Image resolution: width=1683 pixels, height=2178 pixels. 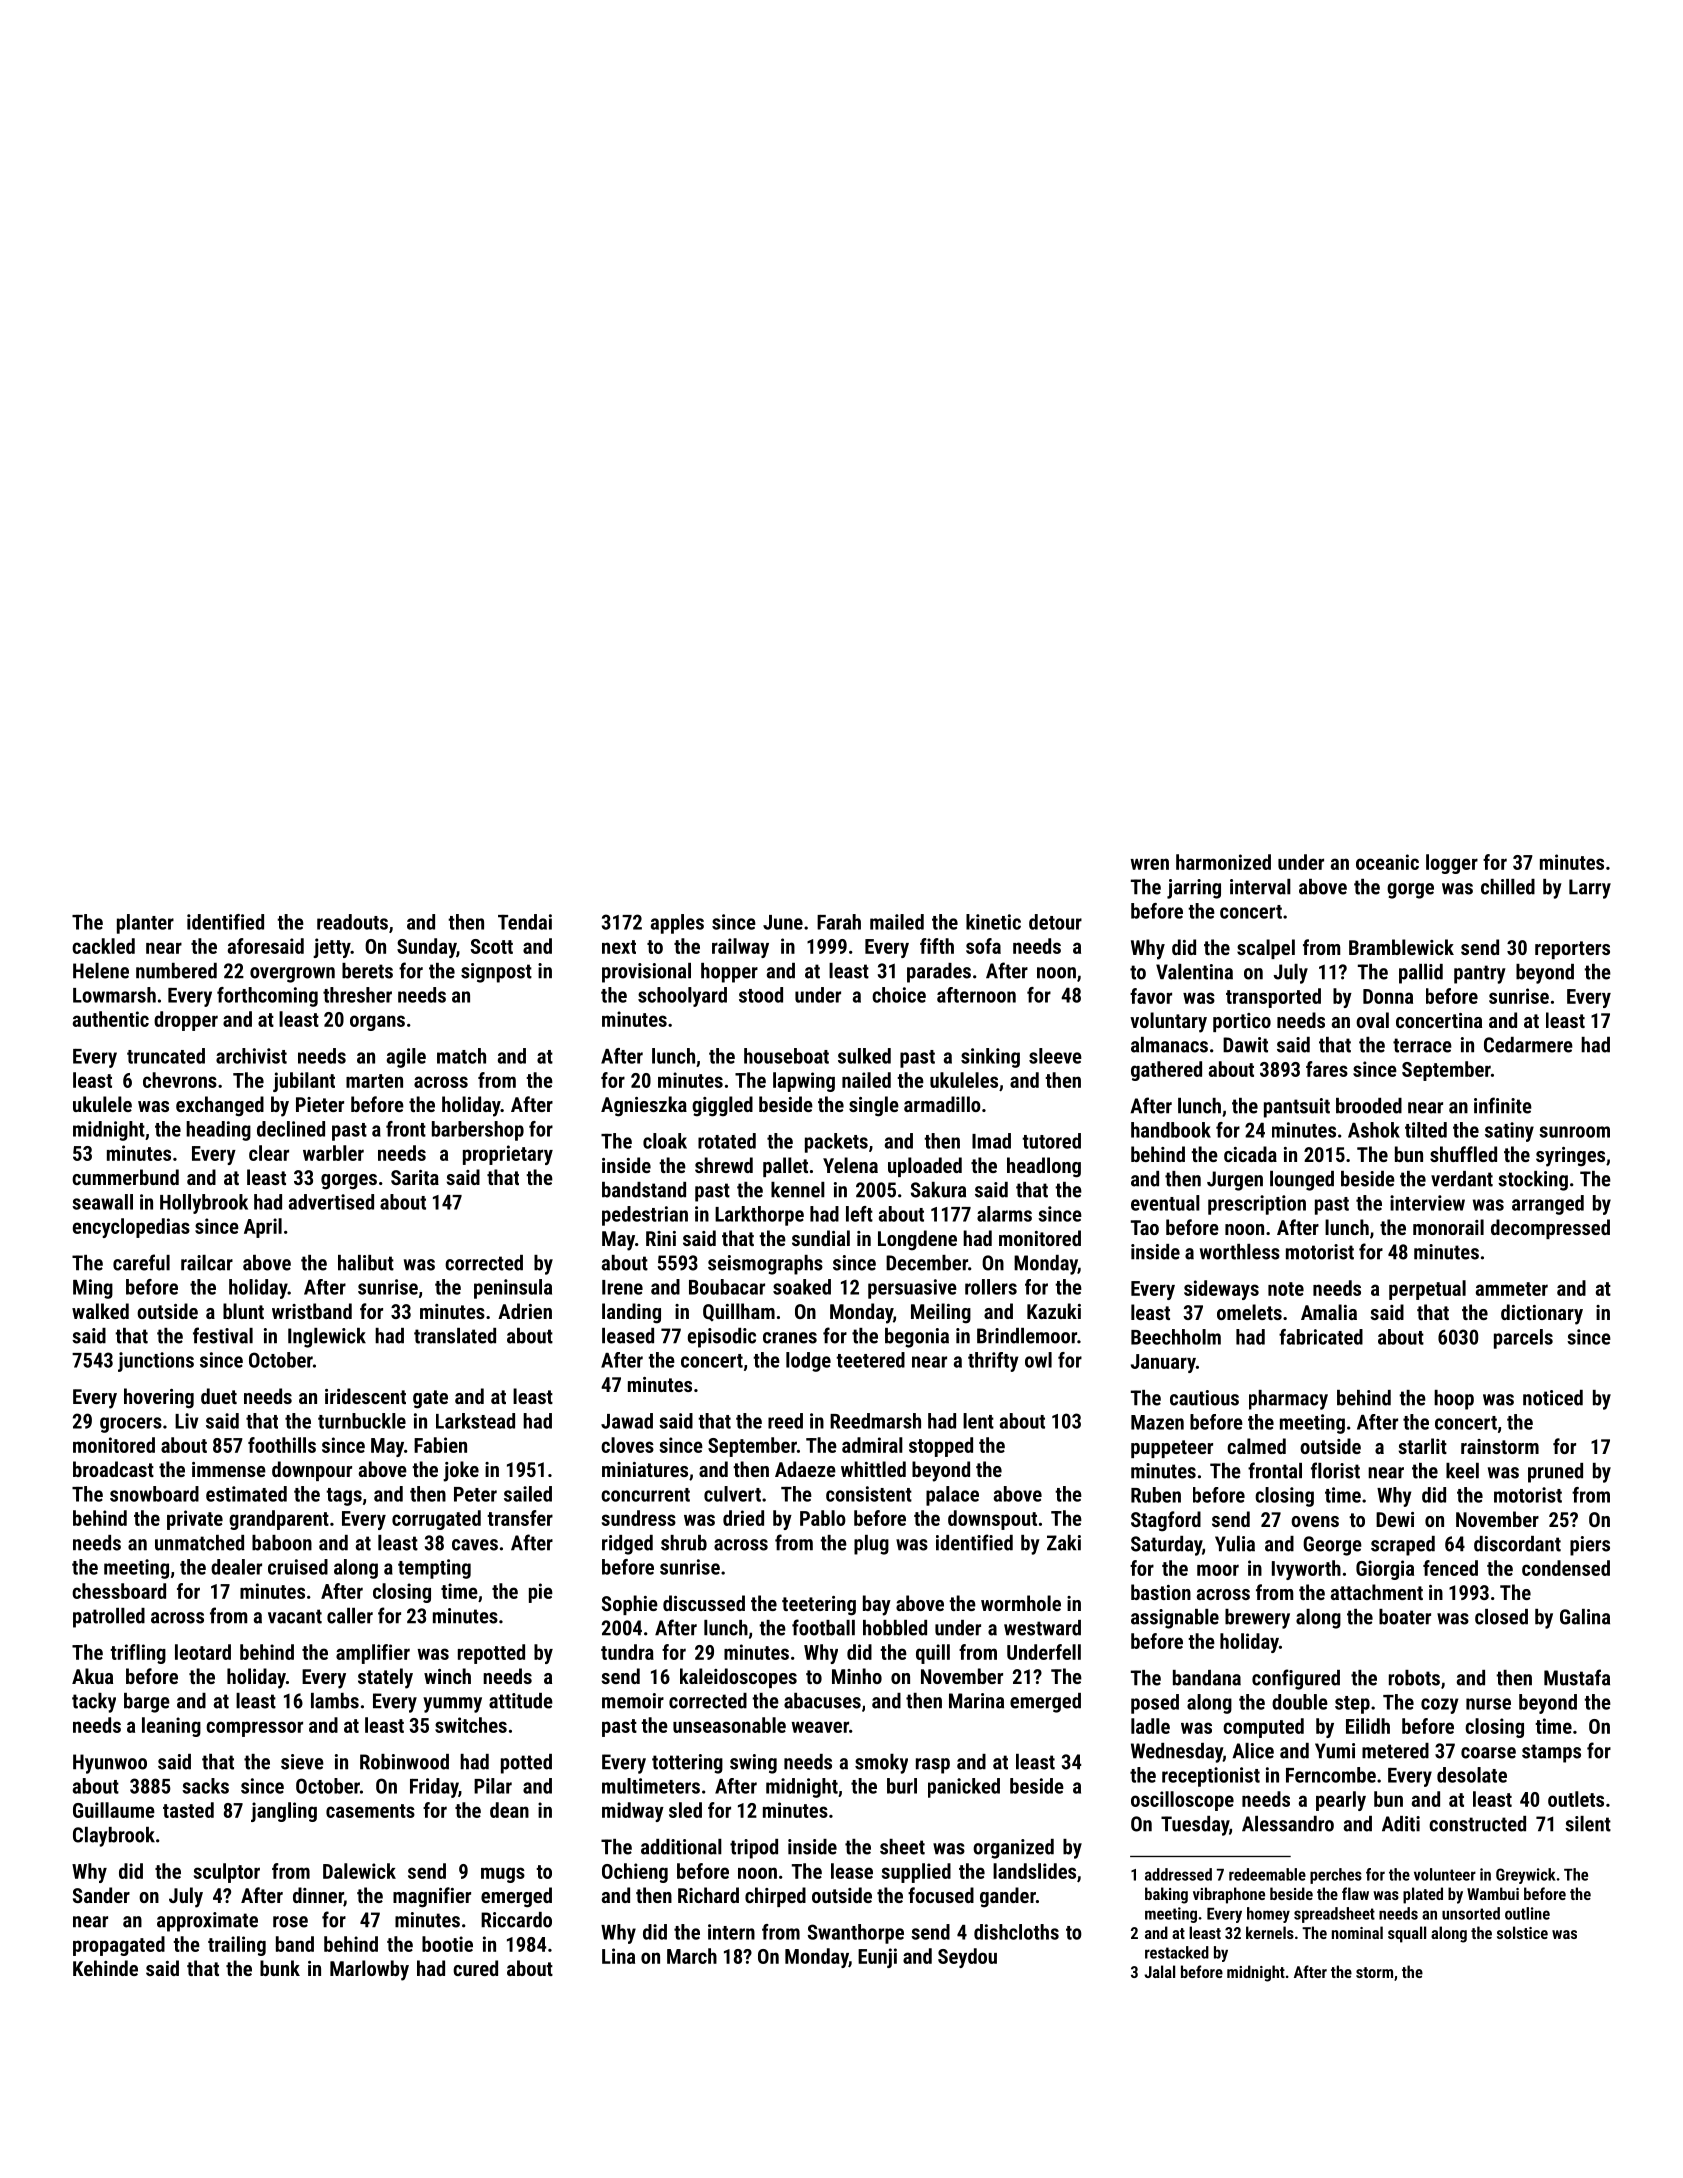 What do you see at coordinates (1177, 1753) in the document?
I see `Wednesday` at bounding box center [1177, 1753].
